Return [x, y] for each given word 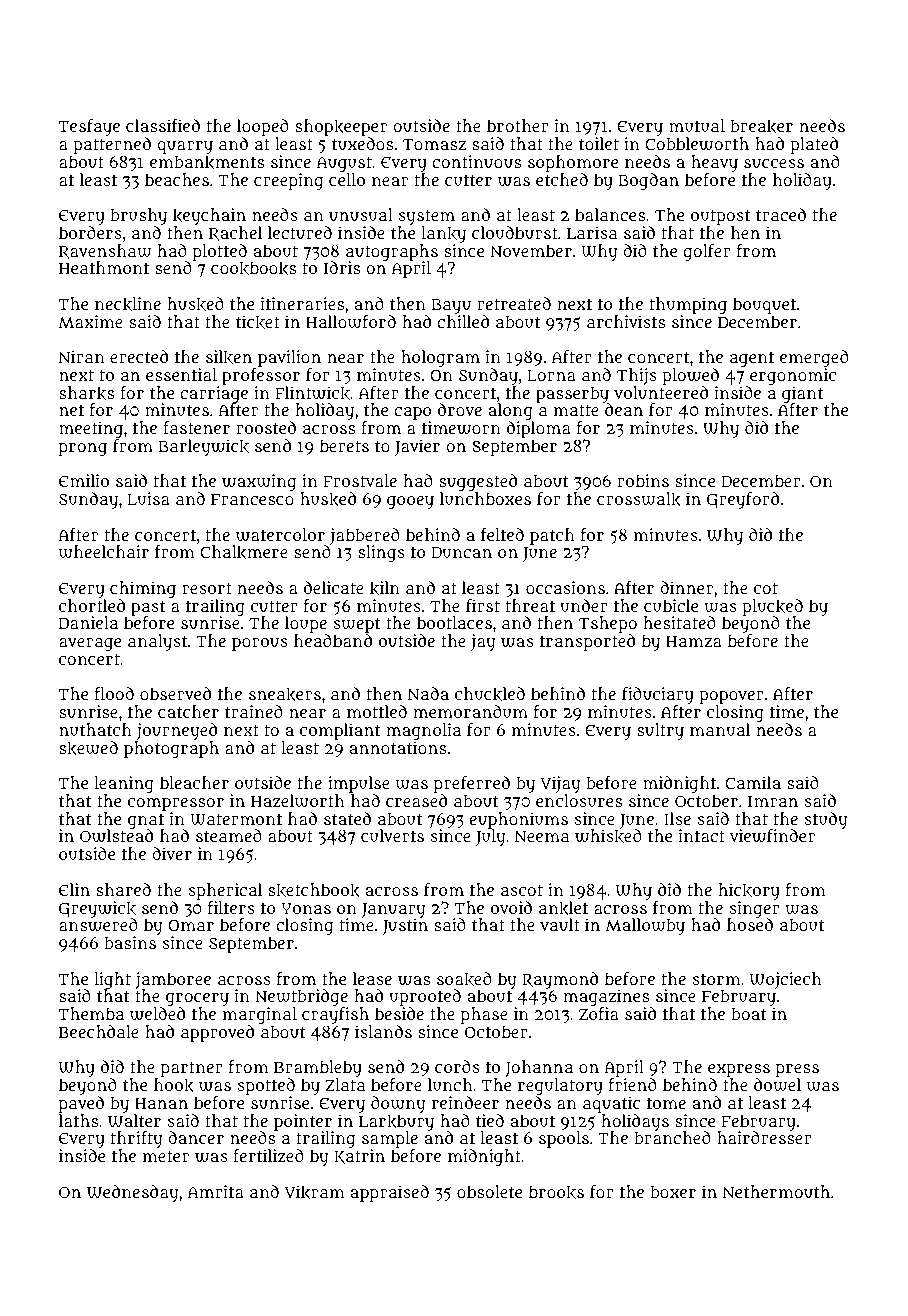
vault [560, 924]
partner [192, 1069]
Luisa [148, 499]
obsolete [489, 1191]
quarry [185, 147]
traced [781, 214]
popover [731, 697]
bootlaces [454, 622]
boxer [673, 1191]
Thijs [637, 376]
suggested [478, 483]
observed [175, 693]
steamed [229, 835]
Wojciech [785, 980]
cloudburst [515, 232]
